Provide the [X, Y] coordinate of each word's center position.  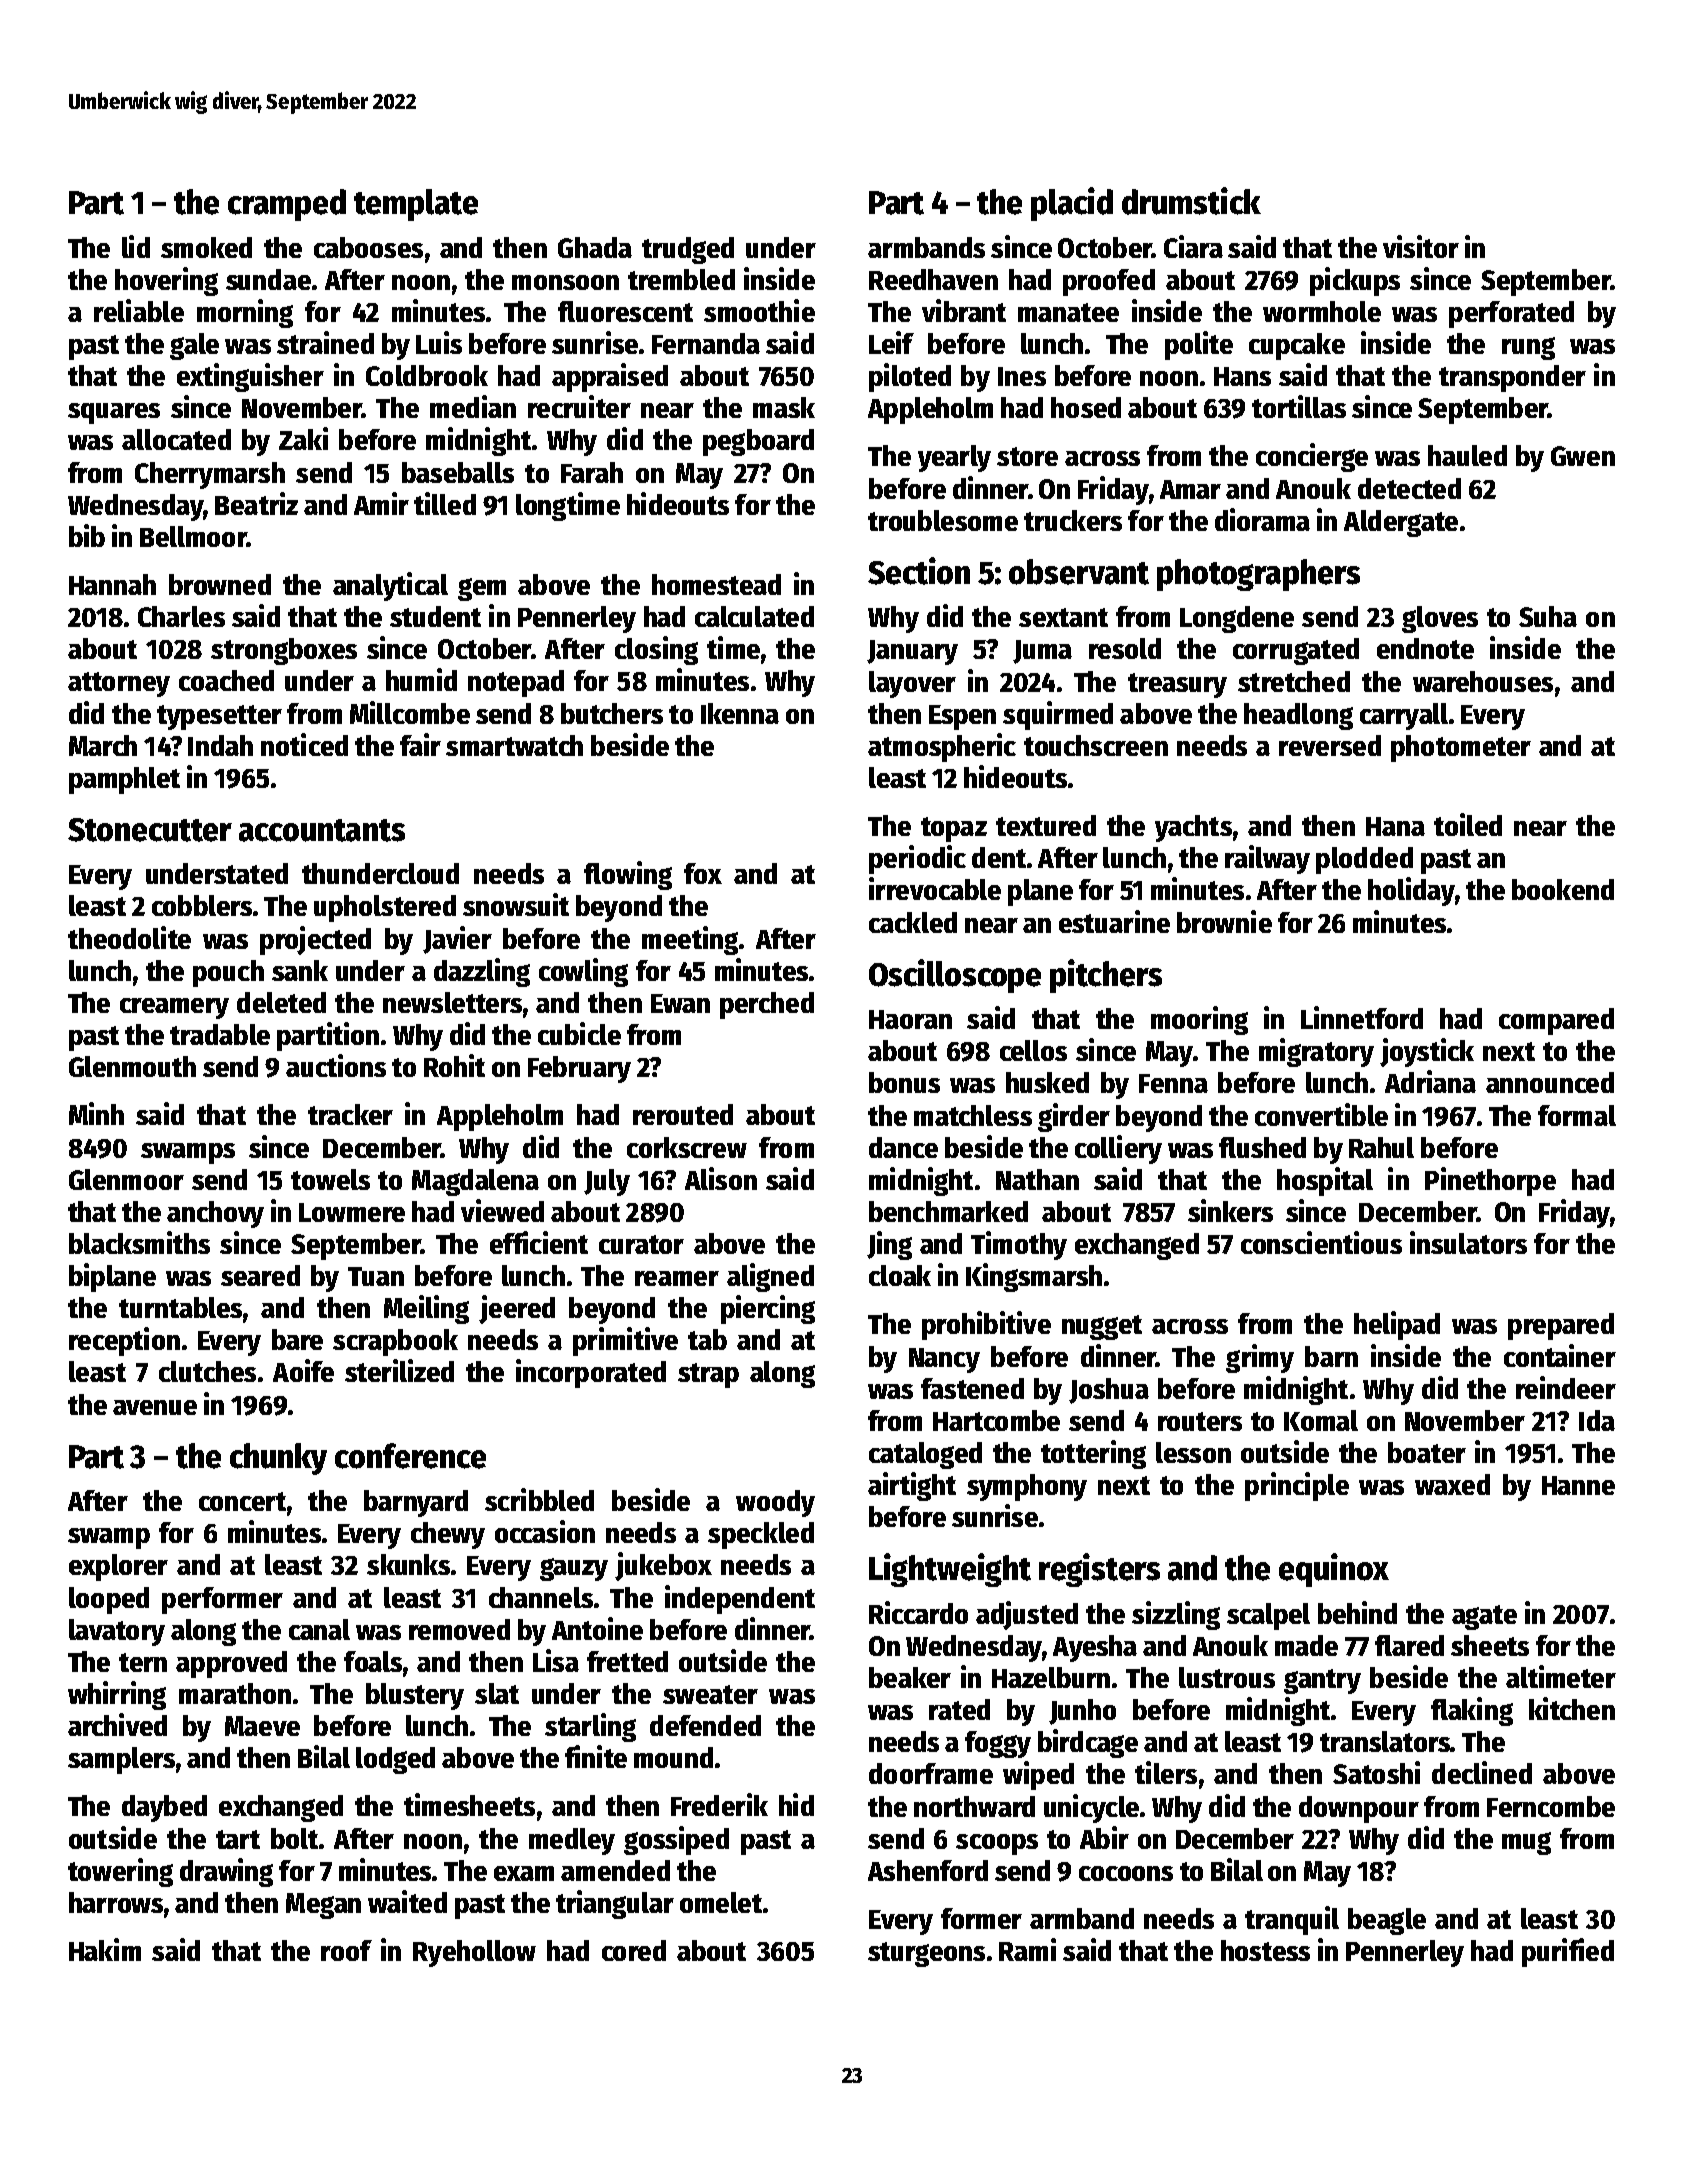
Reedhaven [933, 279]
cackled [913, 922]
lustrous [1227, 1677]
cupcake [1297, 346]
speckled [761, 1535]
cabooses [368, 247]
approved [231, 1664]
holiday [1411, 891]
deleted [281, 1002]
